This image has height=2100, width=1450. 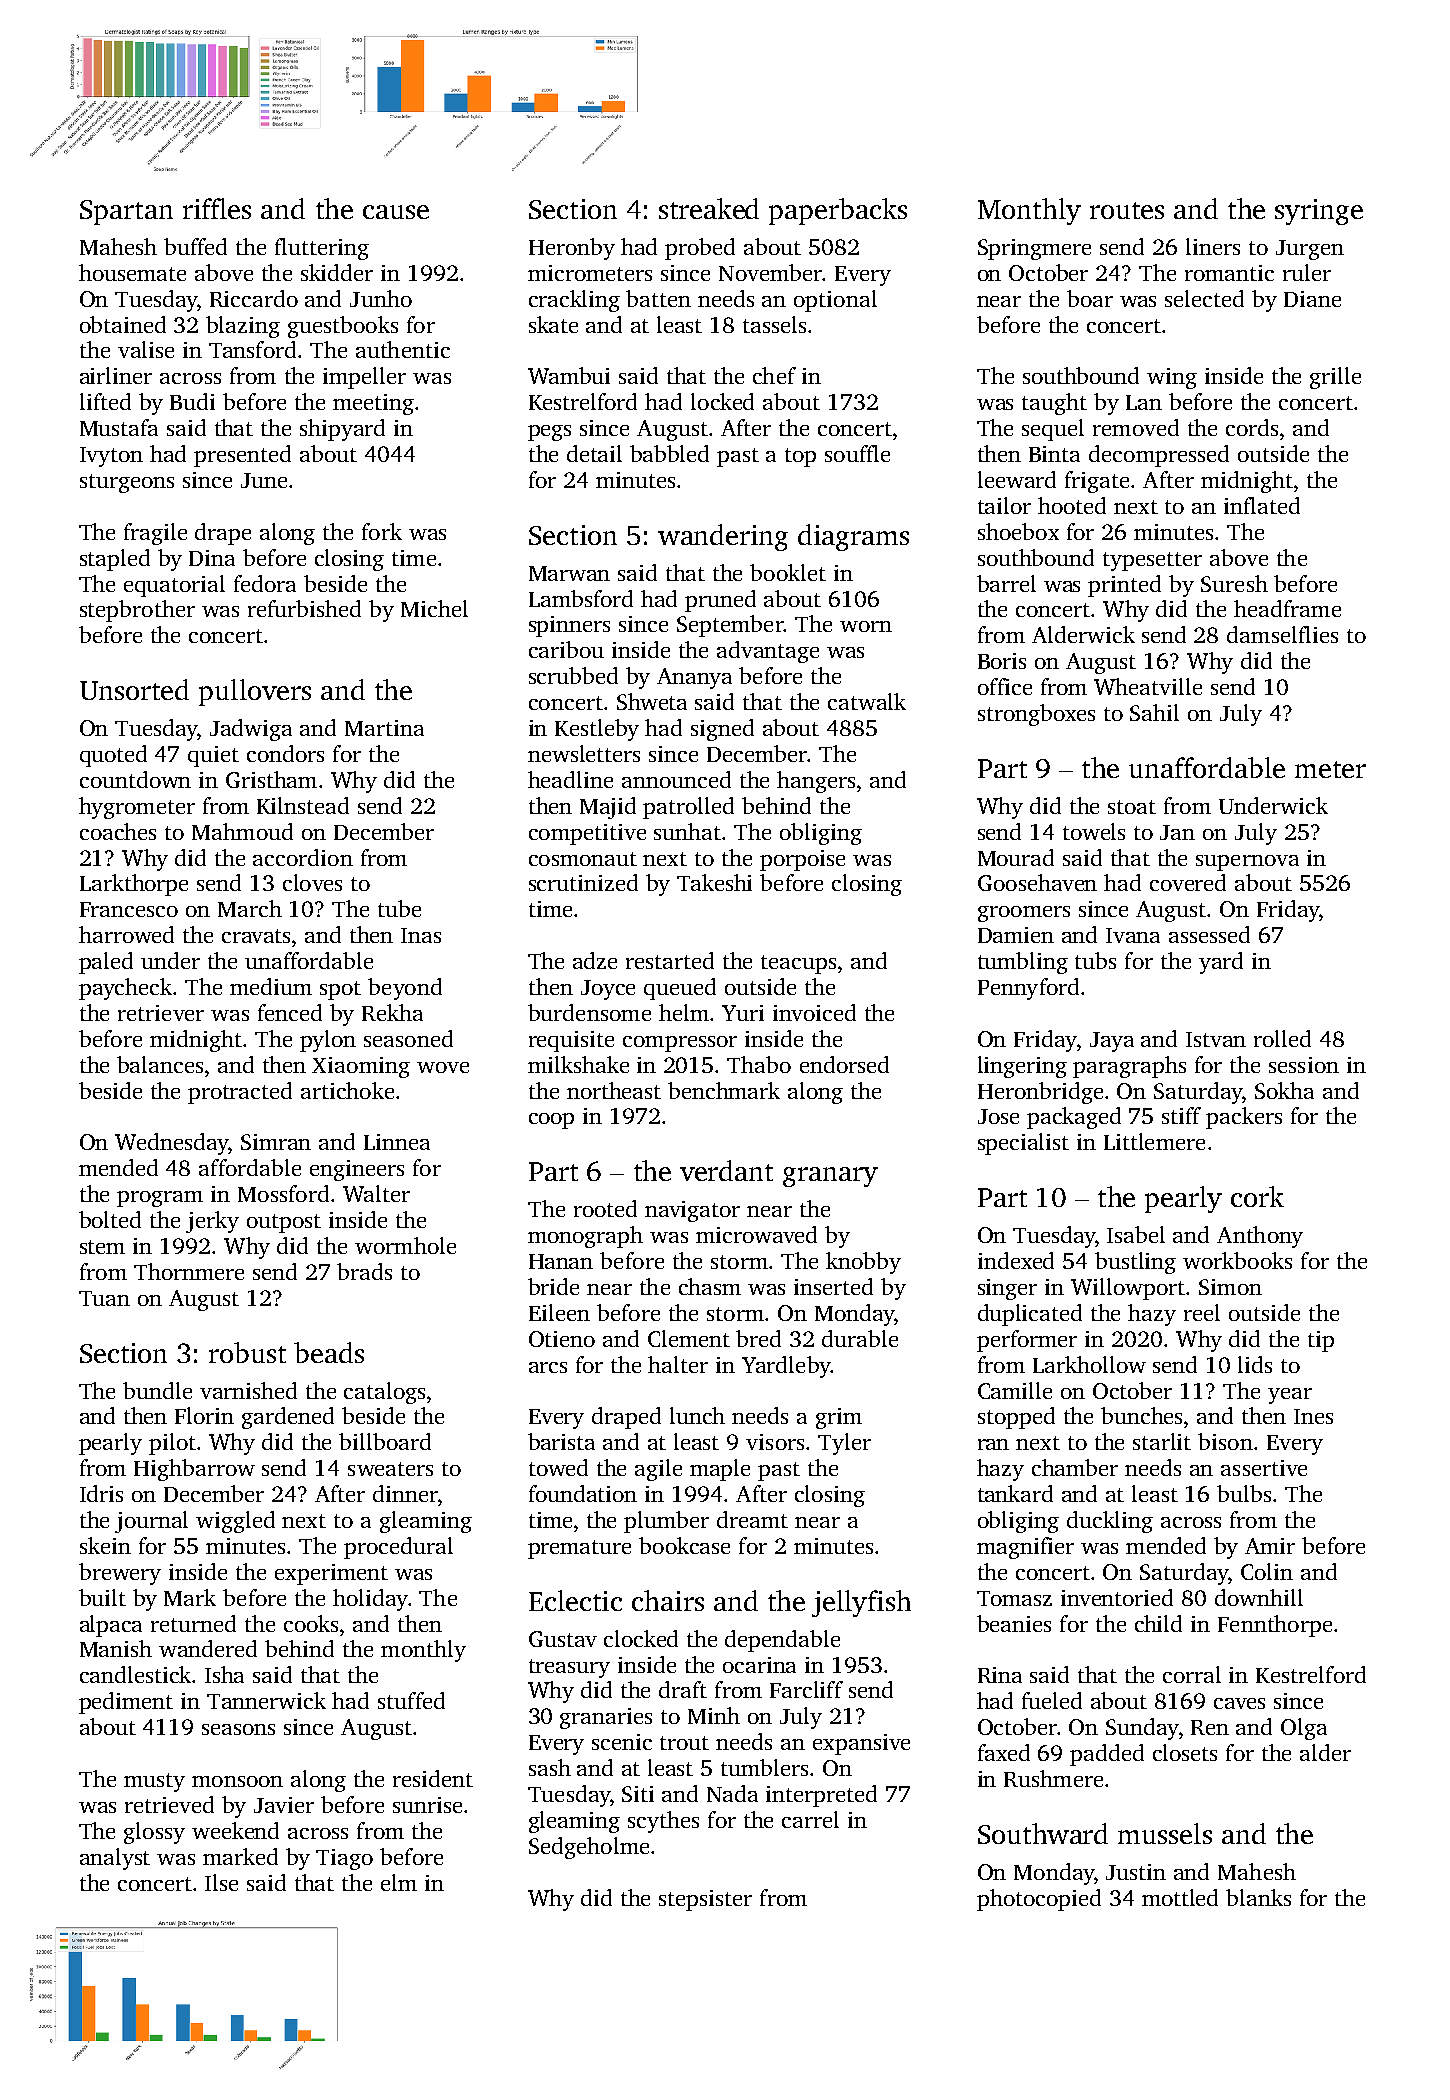 I want to click on bunches, so click(x=1141, y=1415).
